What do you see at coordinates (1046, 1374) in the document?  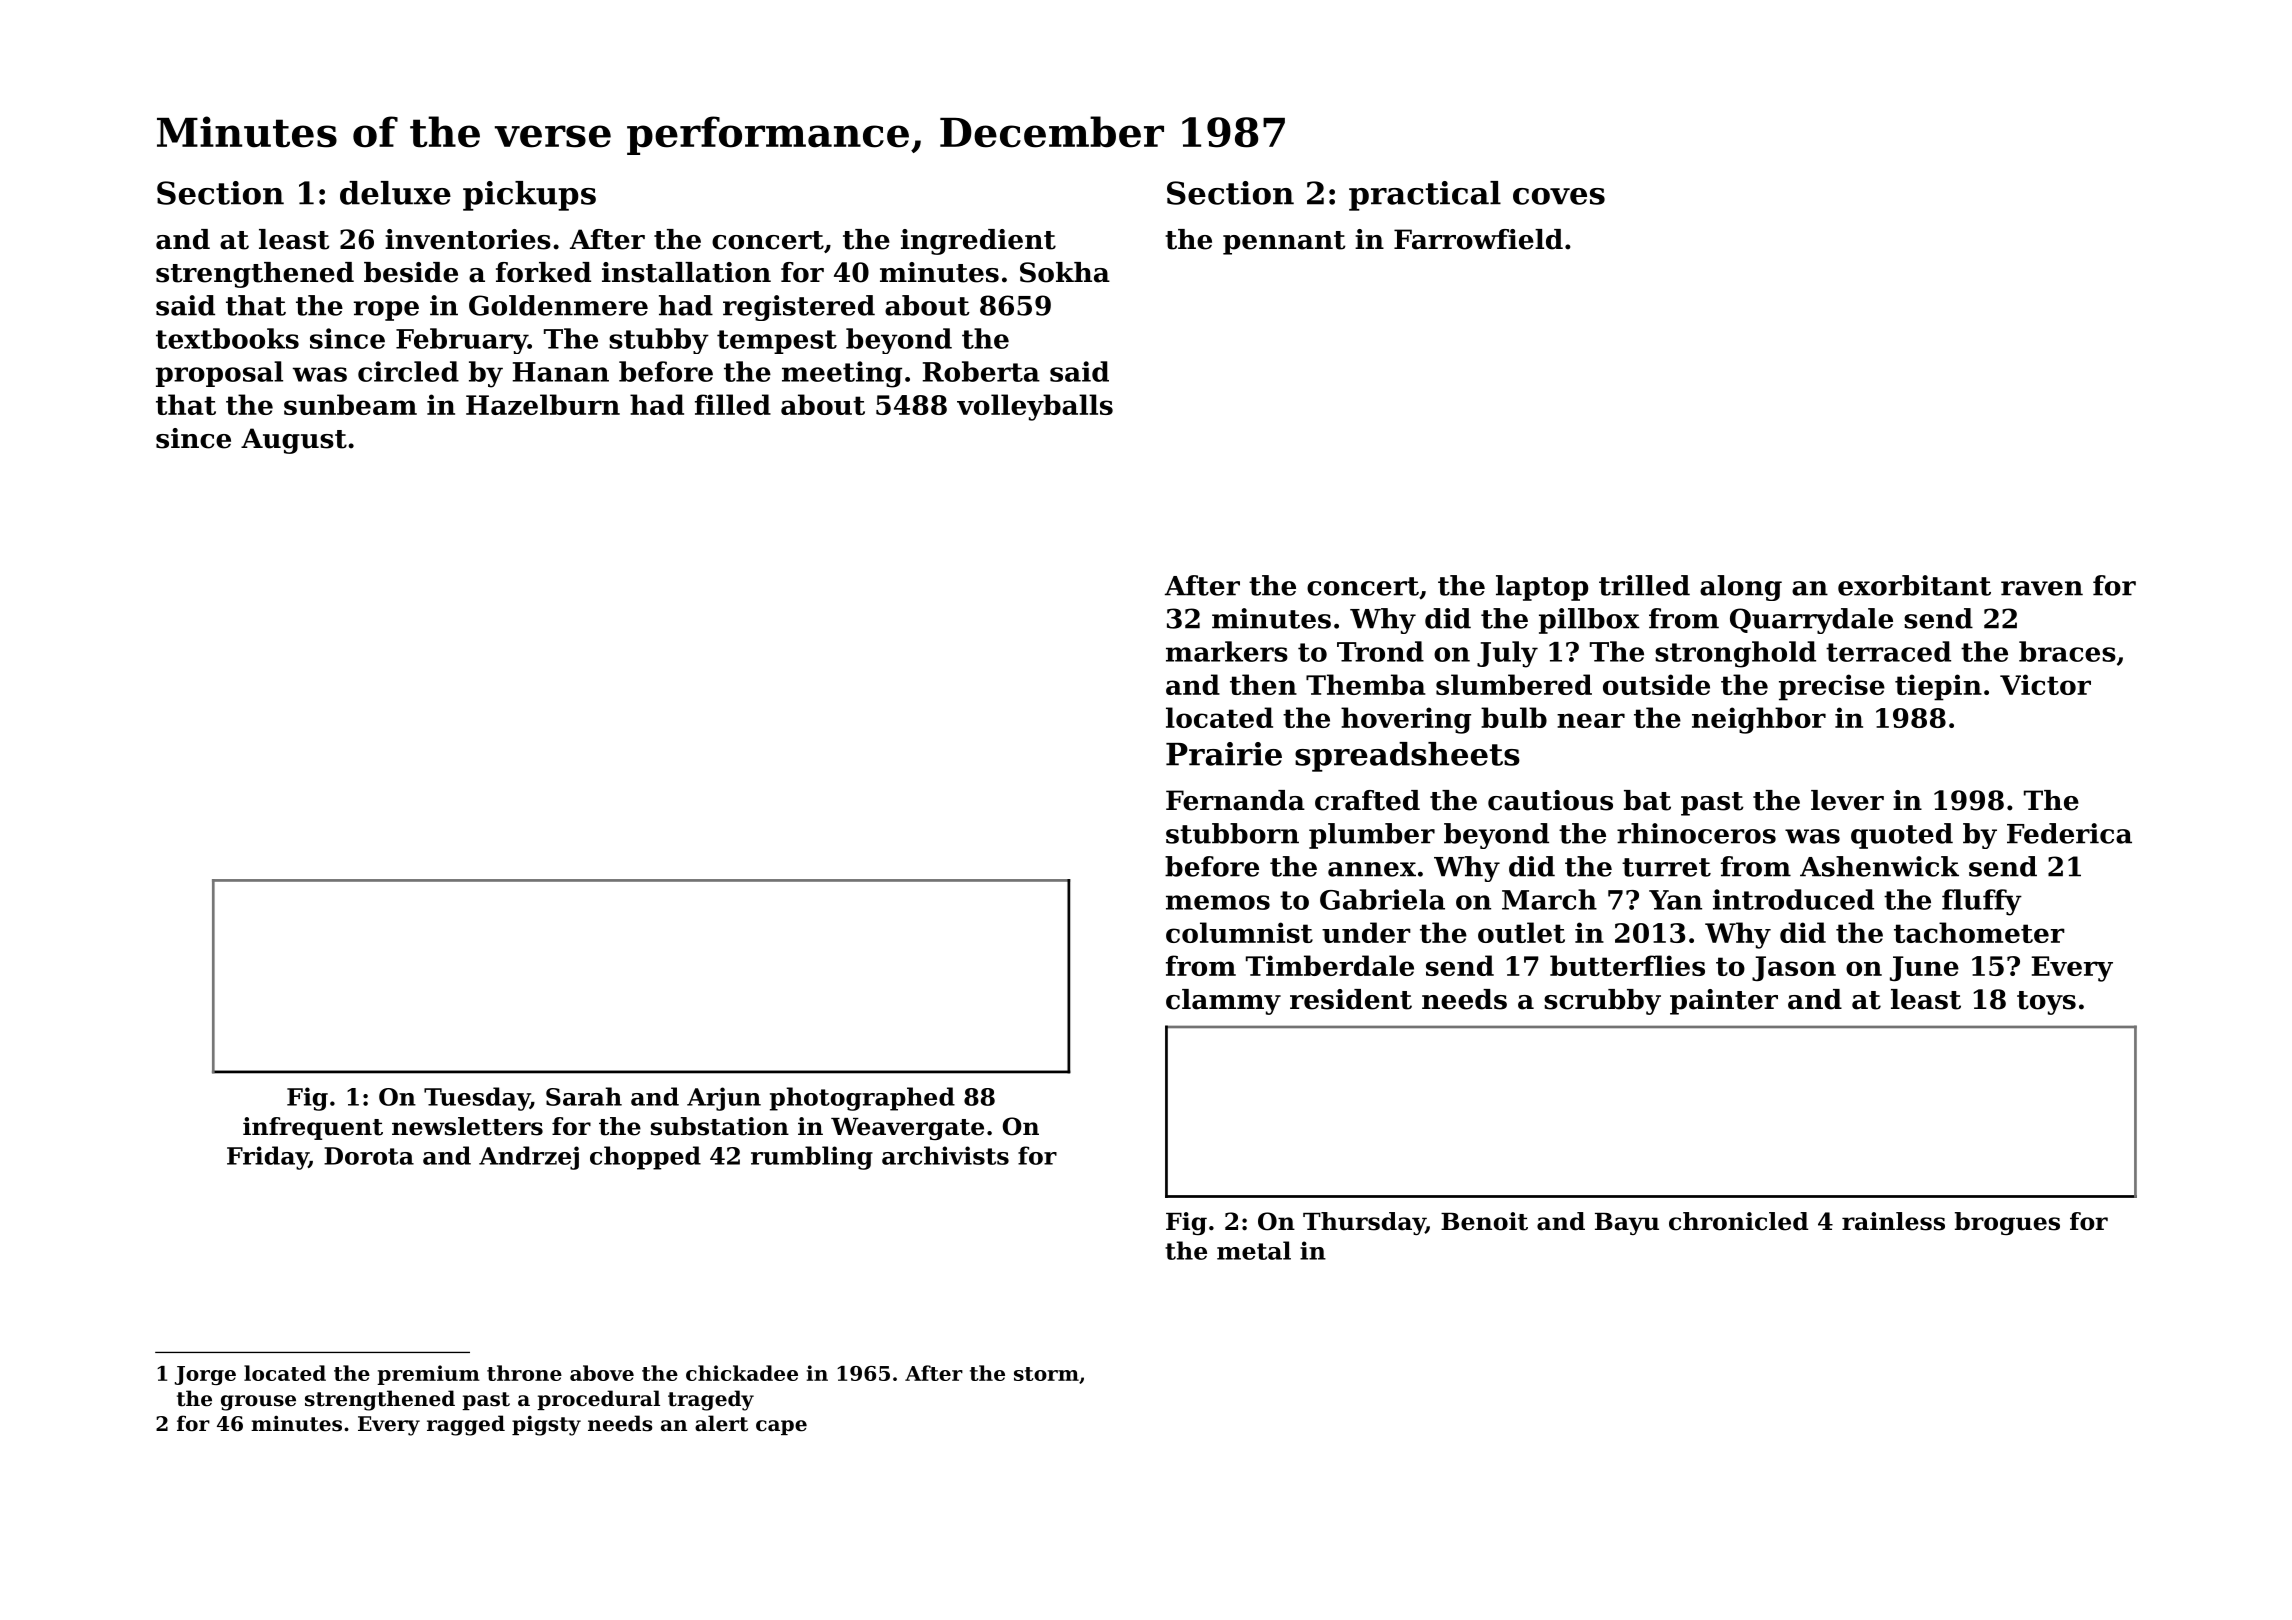 I see `storm` at bounding box center [1046, 1374].
